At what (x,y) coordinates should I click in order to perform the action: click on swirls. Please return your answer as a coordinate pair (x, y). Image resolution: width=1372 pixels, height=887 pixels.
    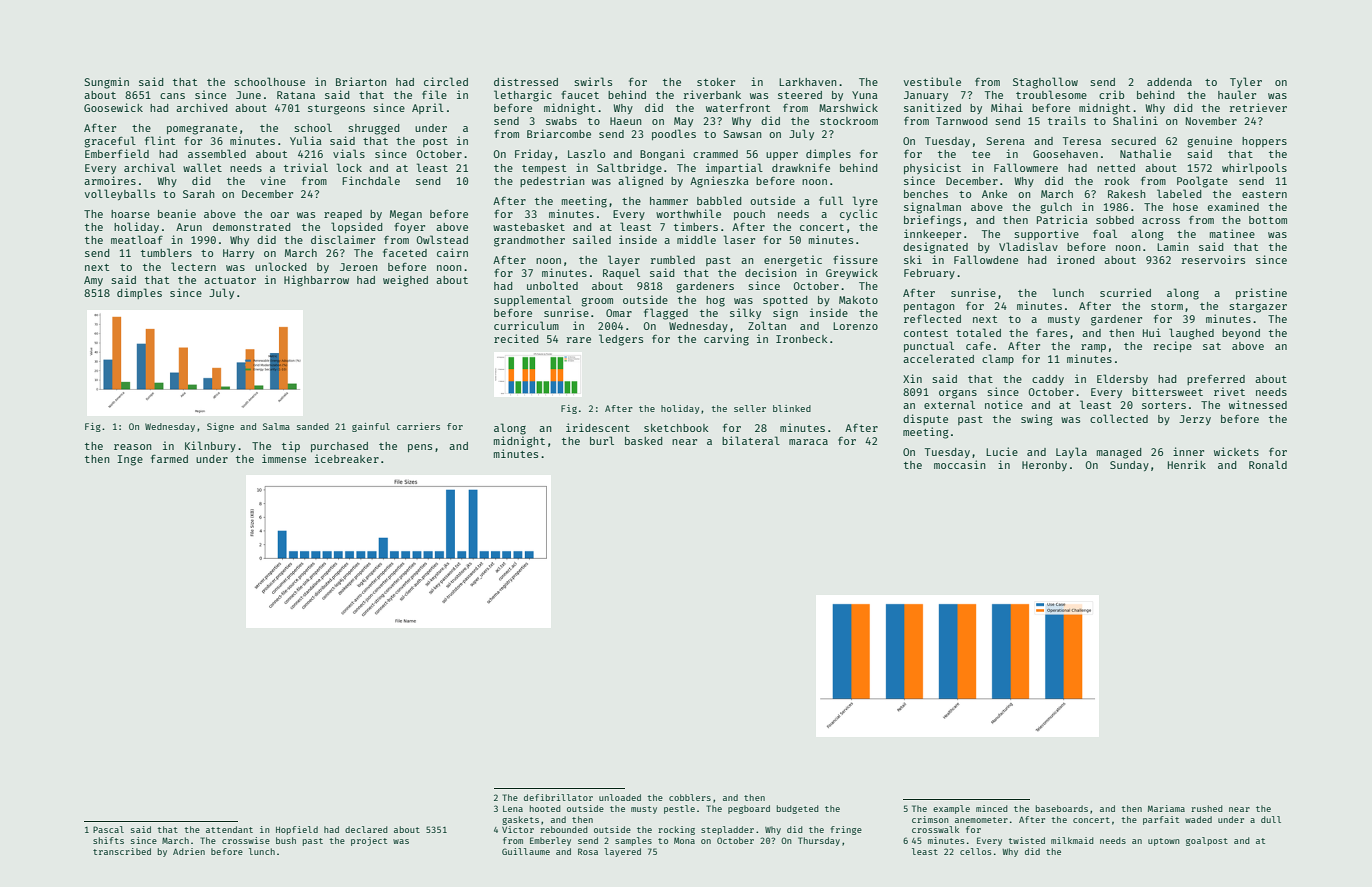
    Looking at the image, I should click on (593, 81).
